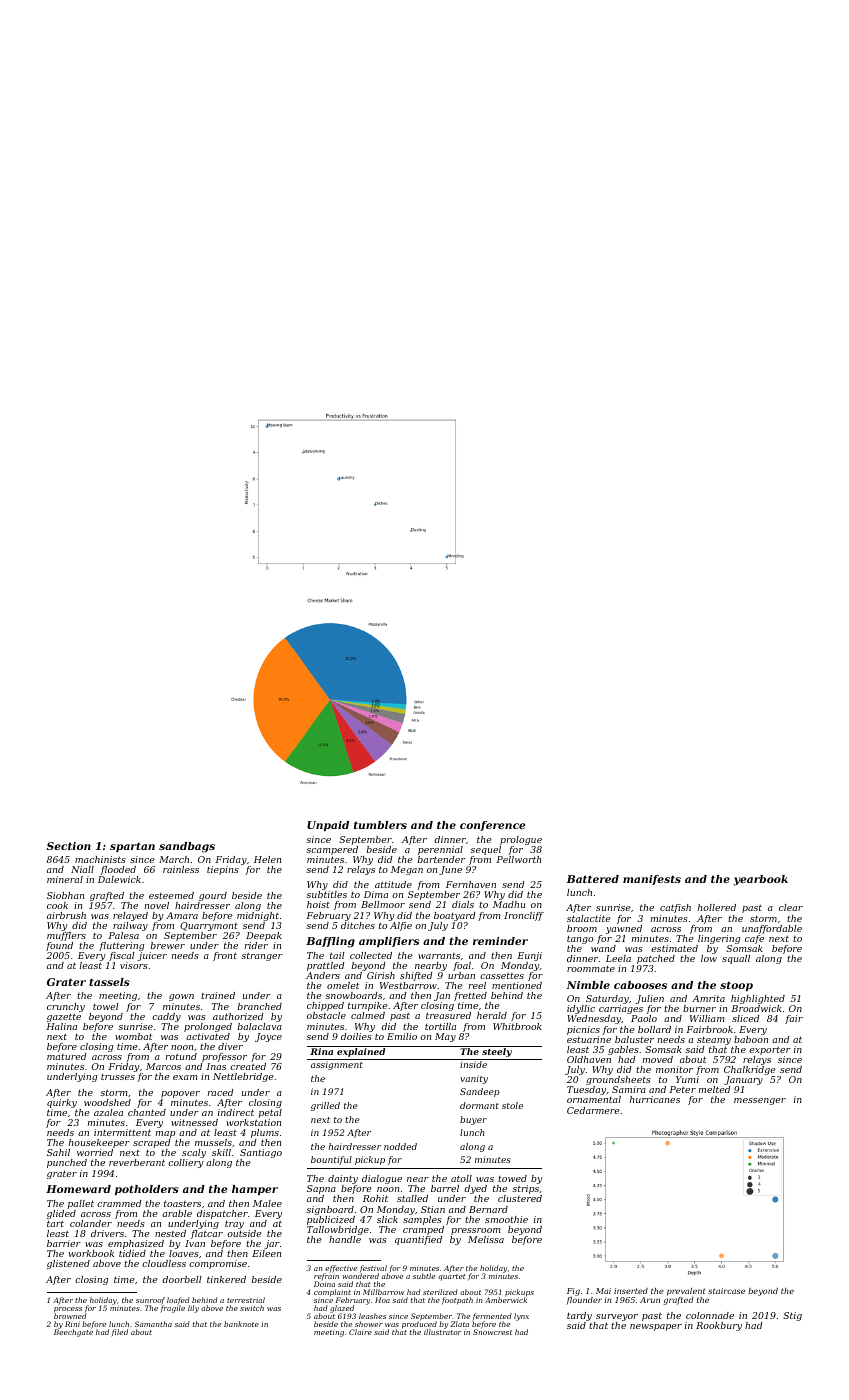 This screenshot has width=849, height=1400. I want to click on nodded, so click(400, 1146).
